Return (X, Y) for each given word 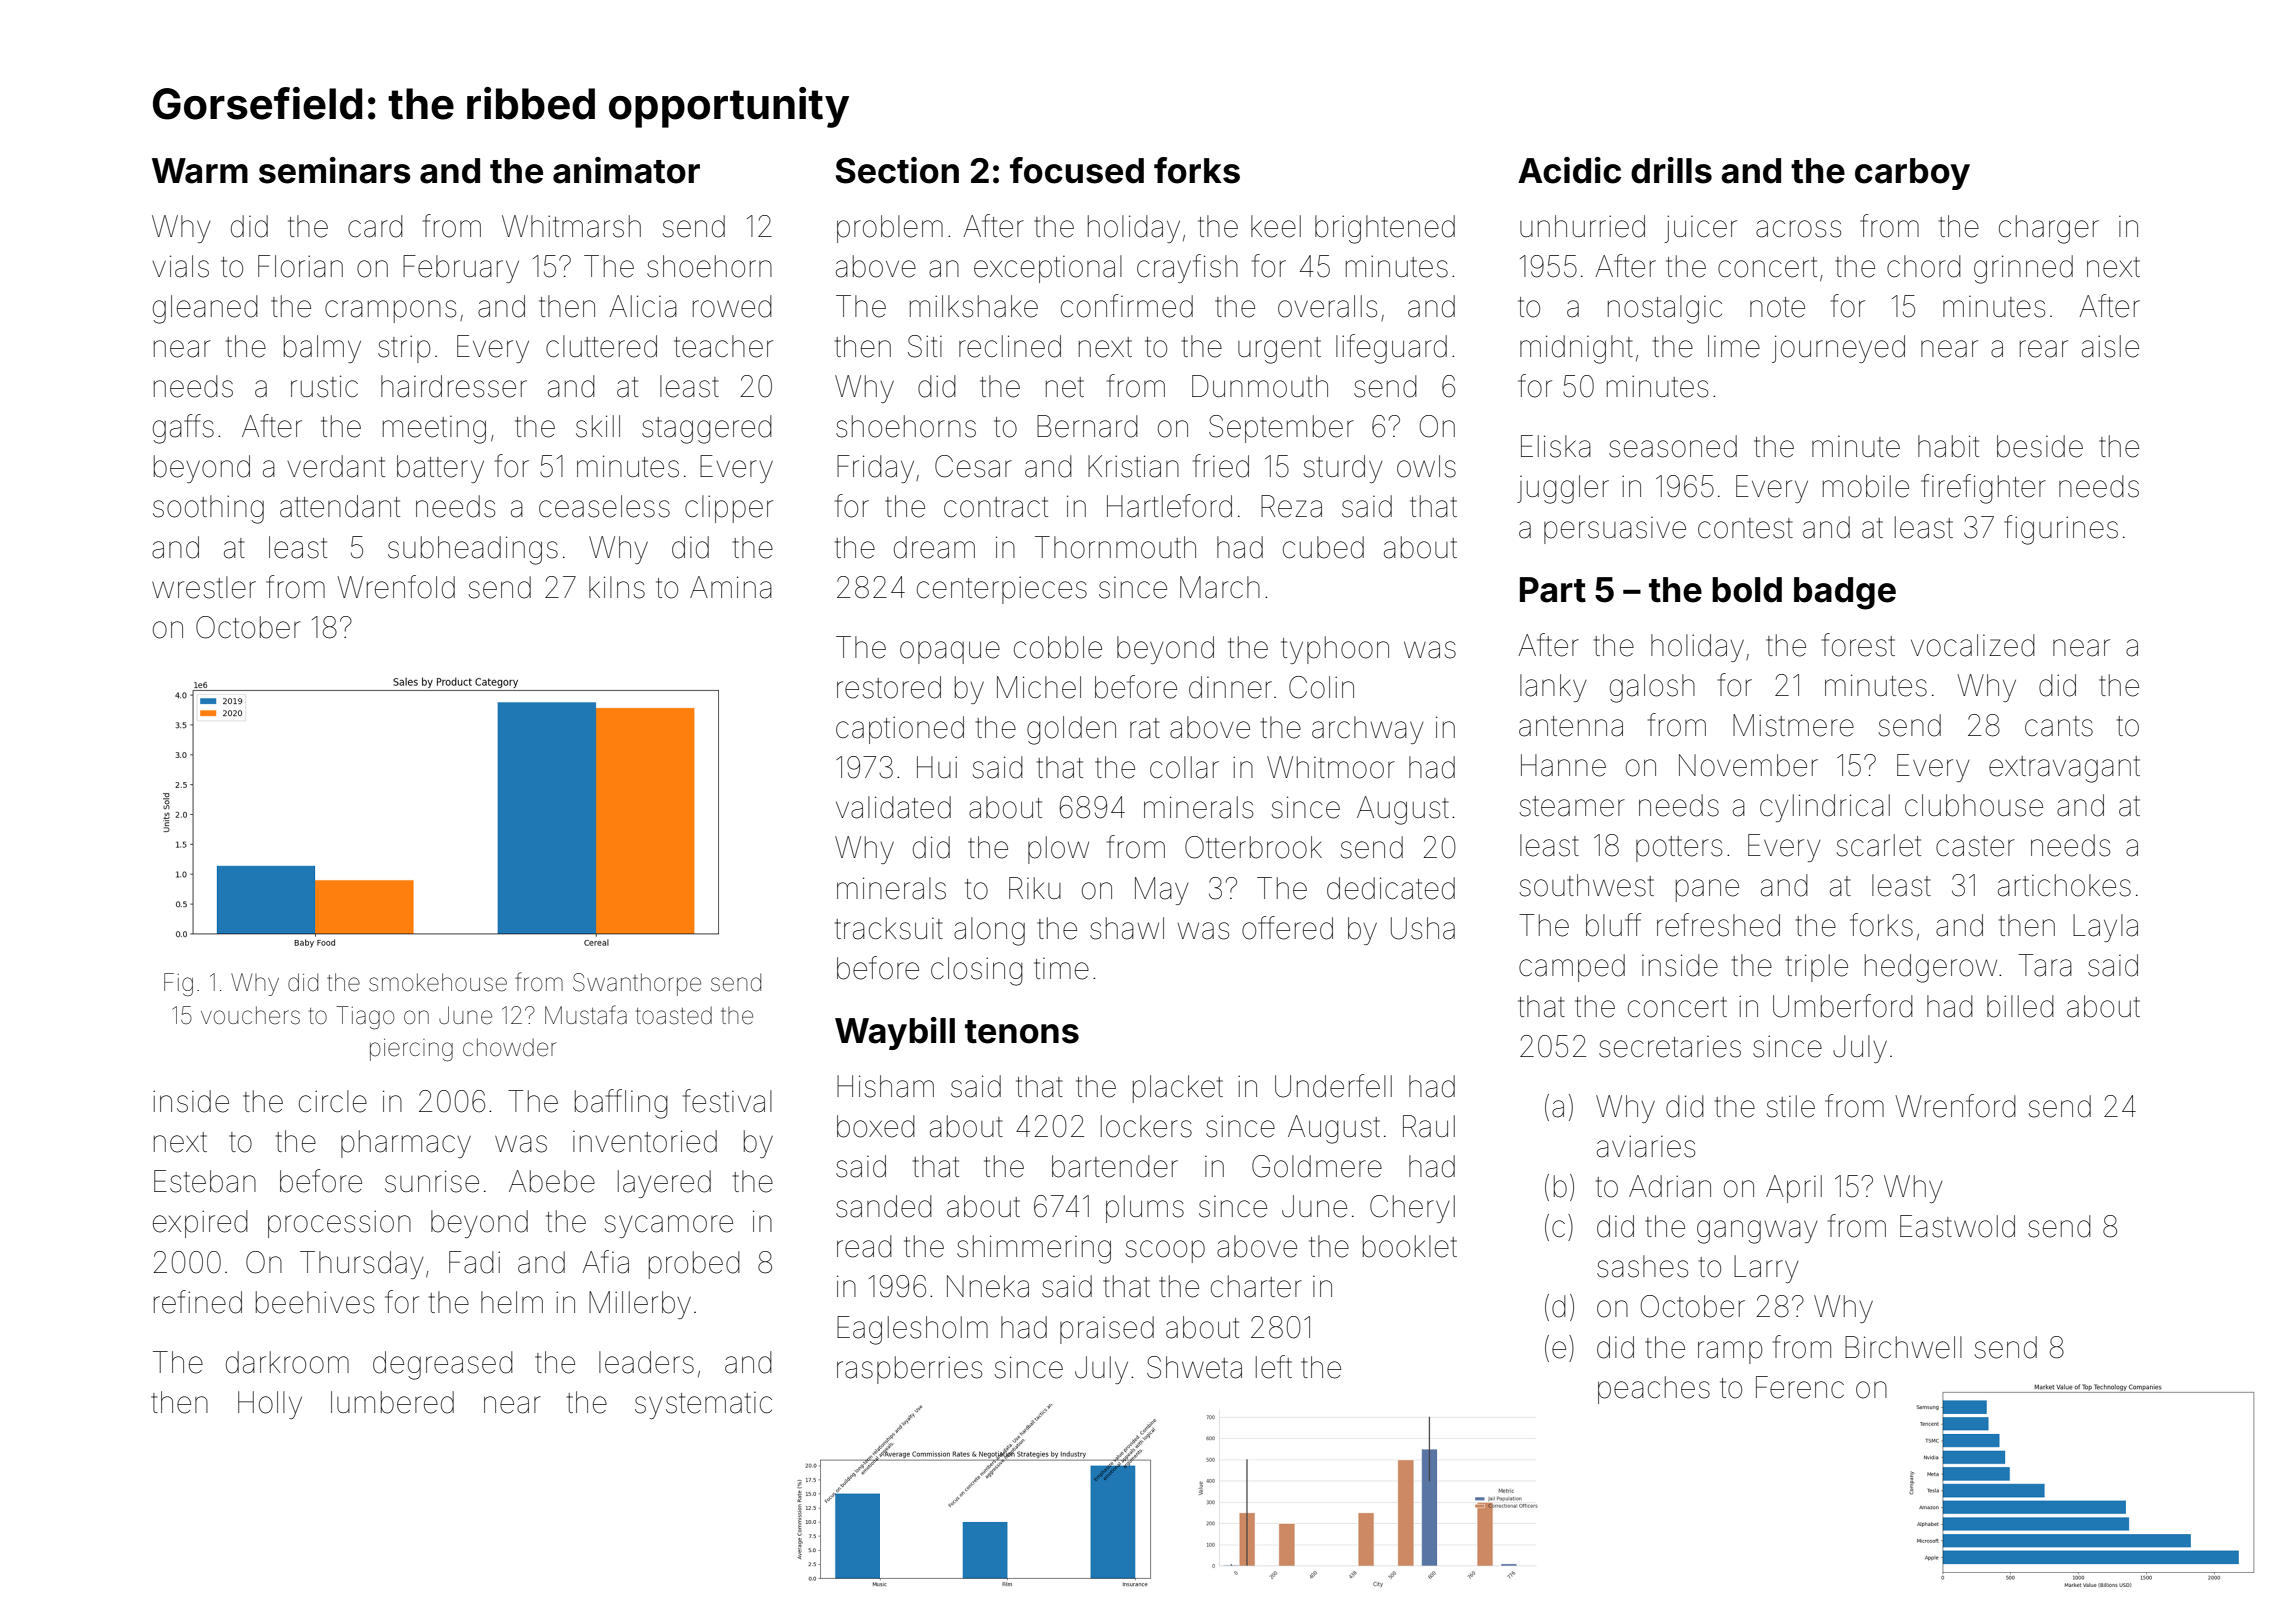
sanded (884, 1206)
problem (890, 229)
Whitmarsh (571, 226)
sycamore (668, 1226)
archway (1368, 730)
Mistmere (1793, 725)
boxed (876, 1126)
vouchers (250, 1015)
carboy (1912, 174)
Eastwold (1957, 1226)
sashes (1642, 1266)
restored (889, 687)
